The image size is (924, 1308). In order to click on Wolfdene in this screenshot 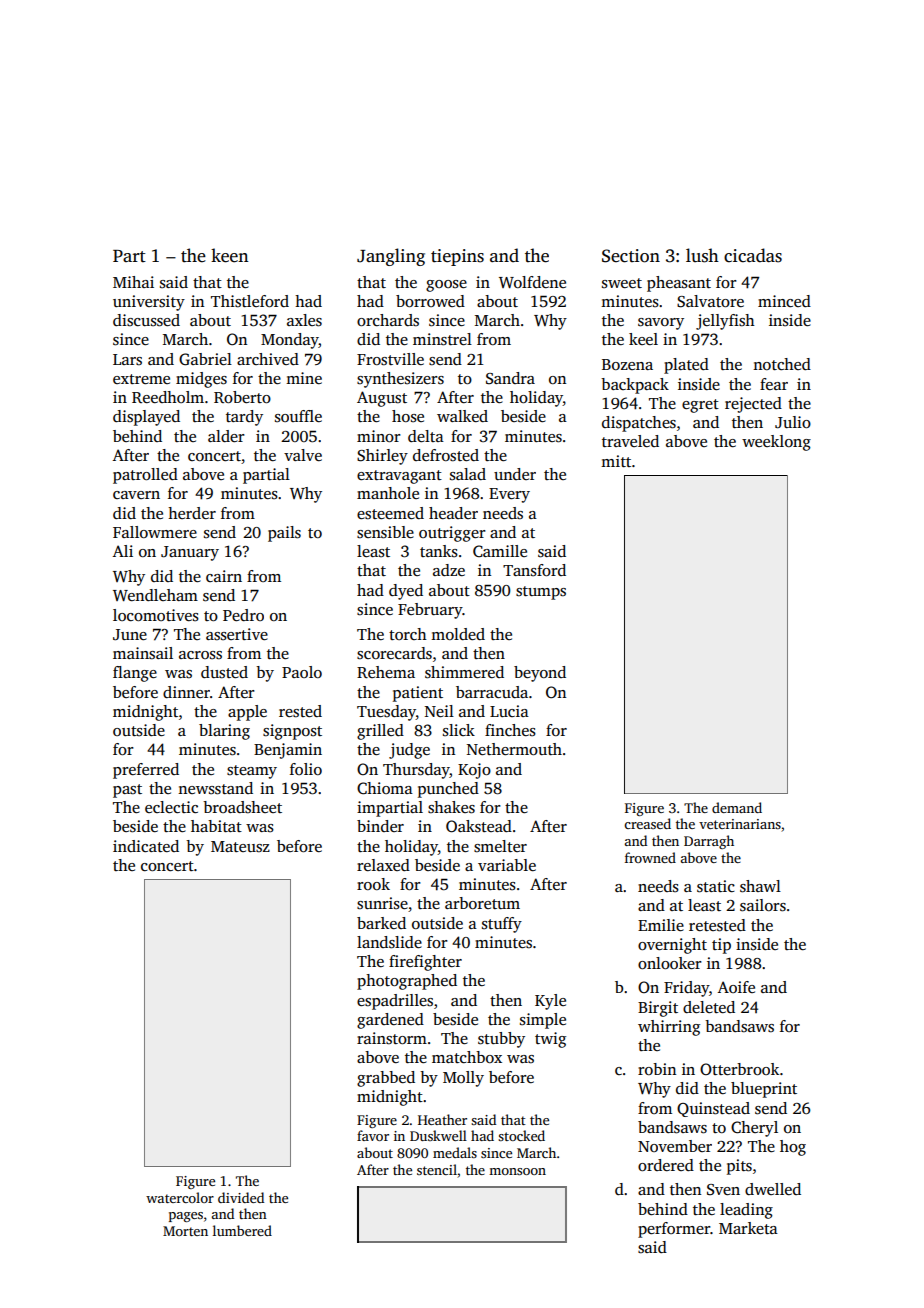, I will do `click(532, 282)`.
